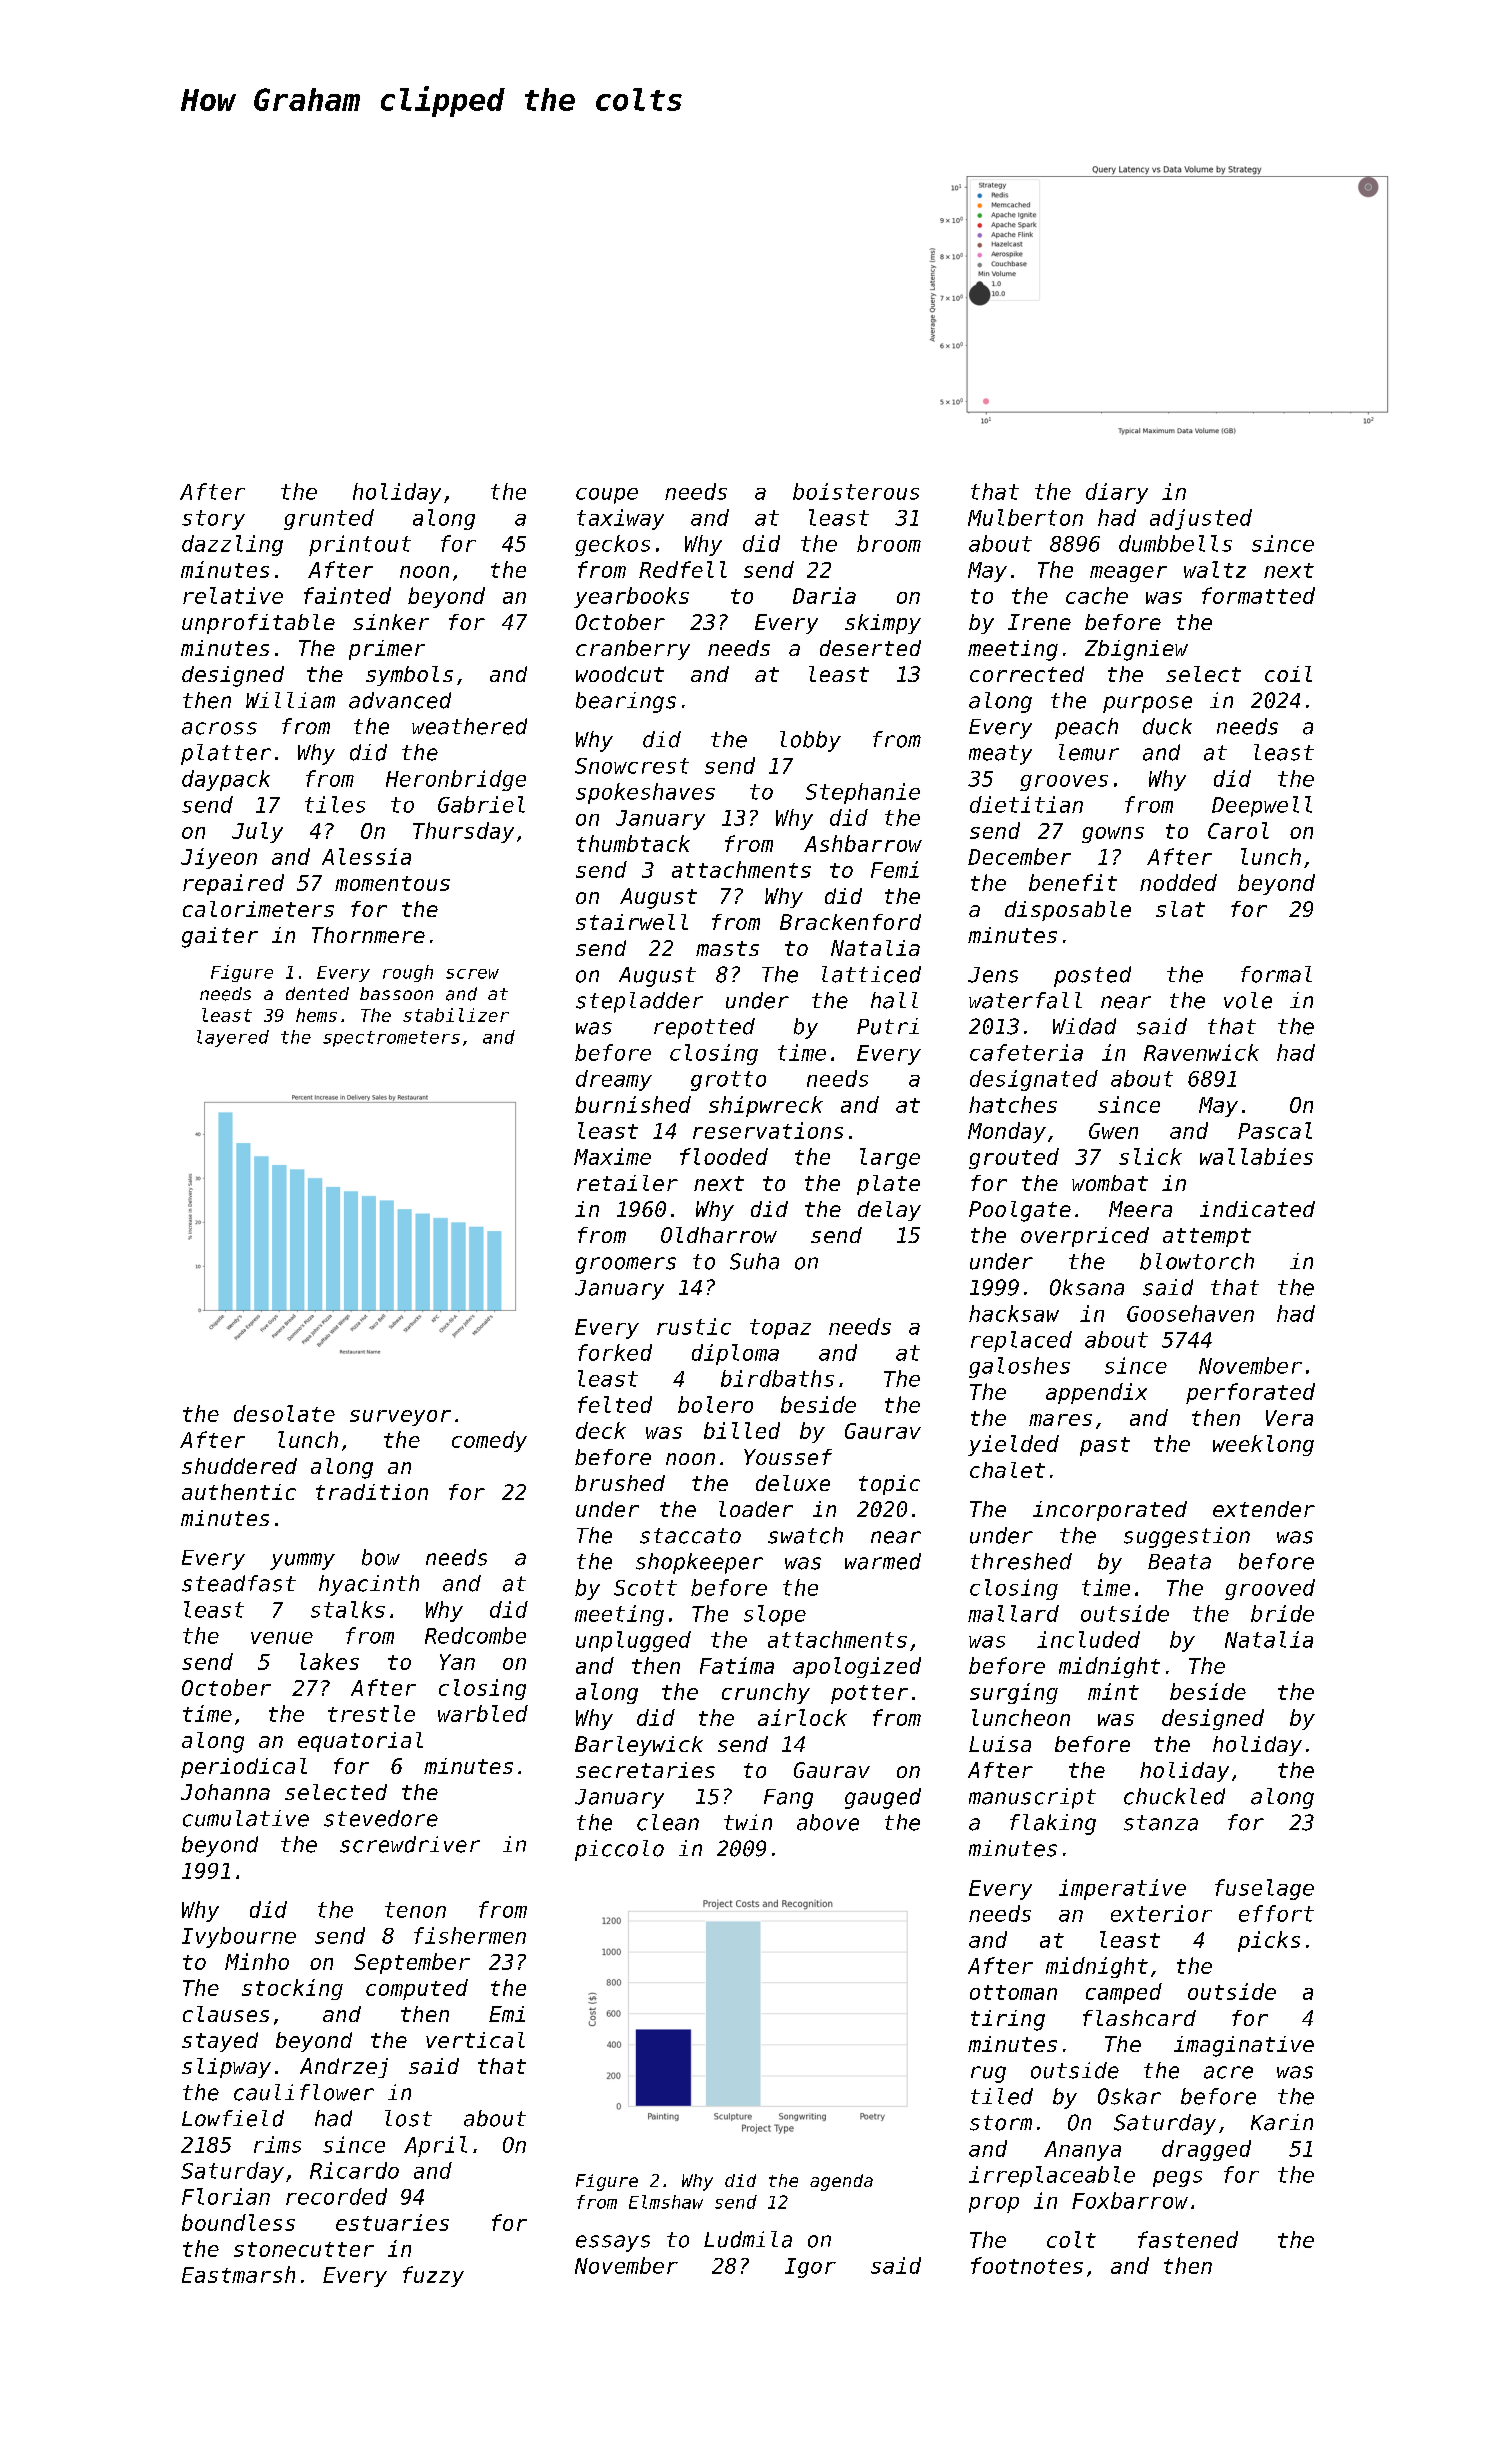 Image resolution: width=1496 pixels, height=2464 pixels. Describe the element at coordinates (400, 700) in the screenshot. I see `advanced` at that location.
